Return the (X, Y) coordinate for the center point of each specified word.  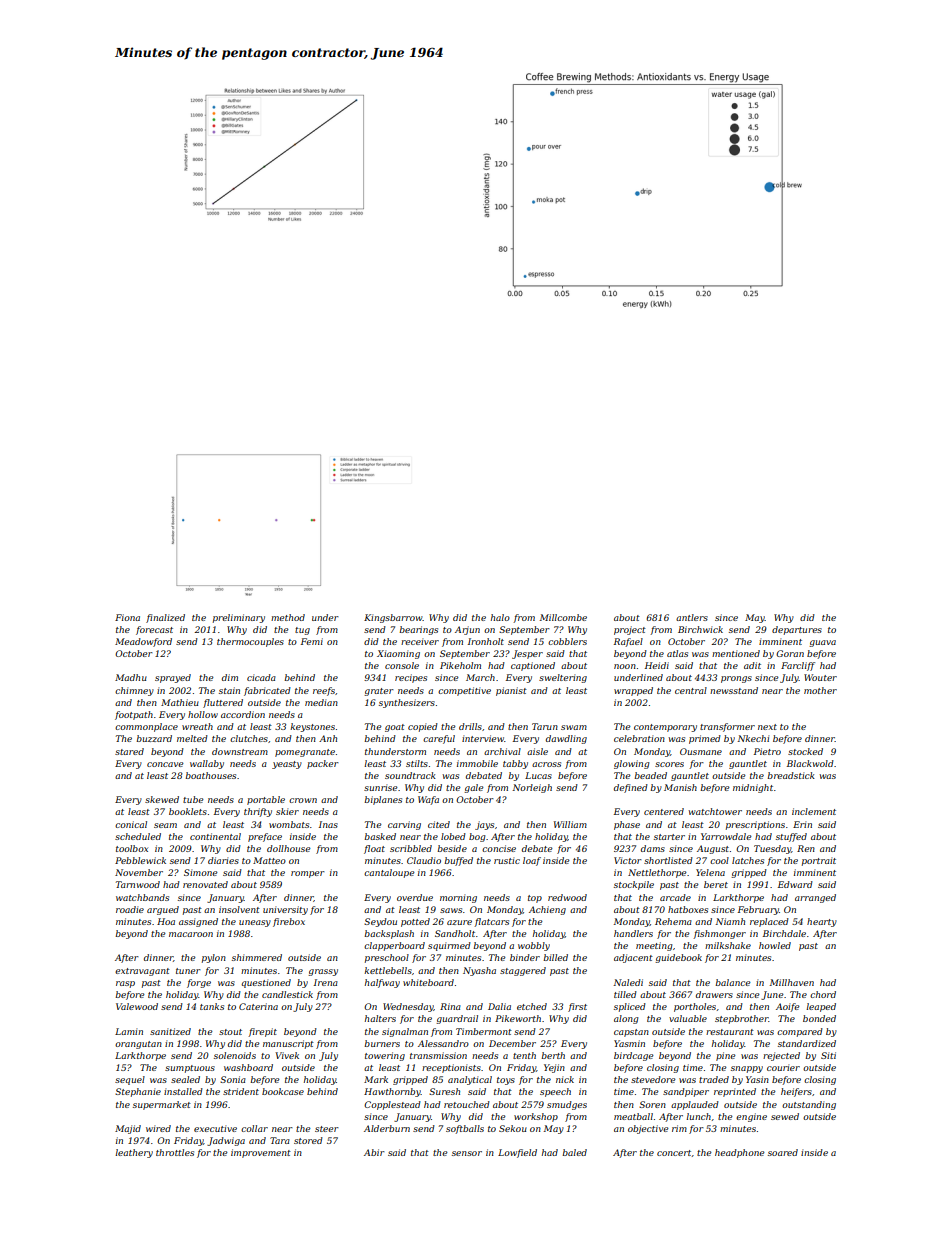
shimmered (257, 957)
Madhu (131, 677)
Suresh (444, 1091)
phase (627, 825)
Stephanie (138, 1092)
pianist (511, 691)
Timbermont (484, 1031)
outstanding (809, 1105)
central (691, 690)
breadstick (791, 775)
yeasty (287, 765)
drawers (714, 994)
